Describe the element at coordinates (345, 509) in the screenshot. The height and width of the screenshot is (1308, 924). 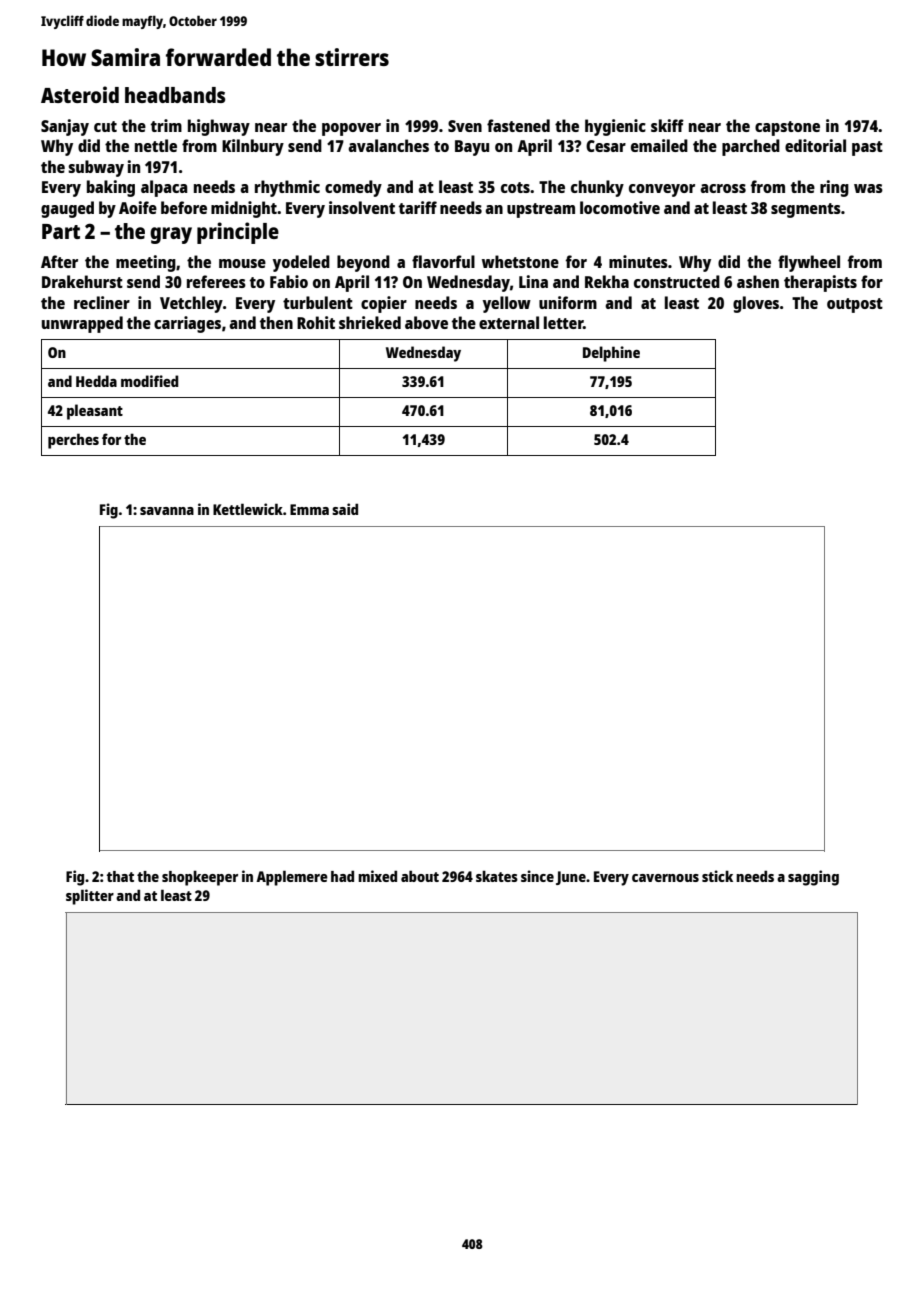
I see `said` at that location.
